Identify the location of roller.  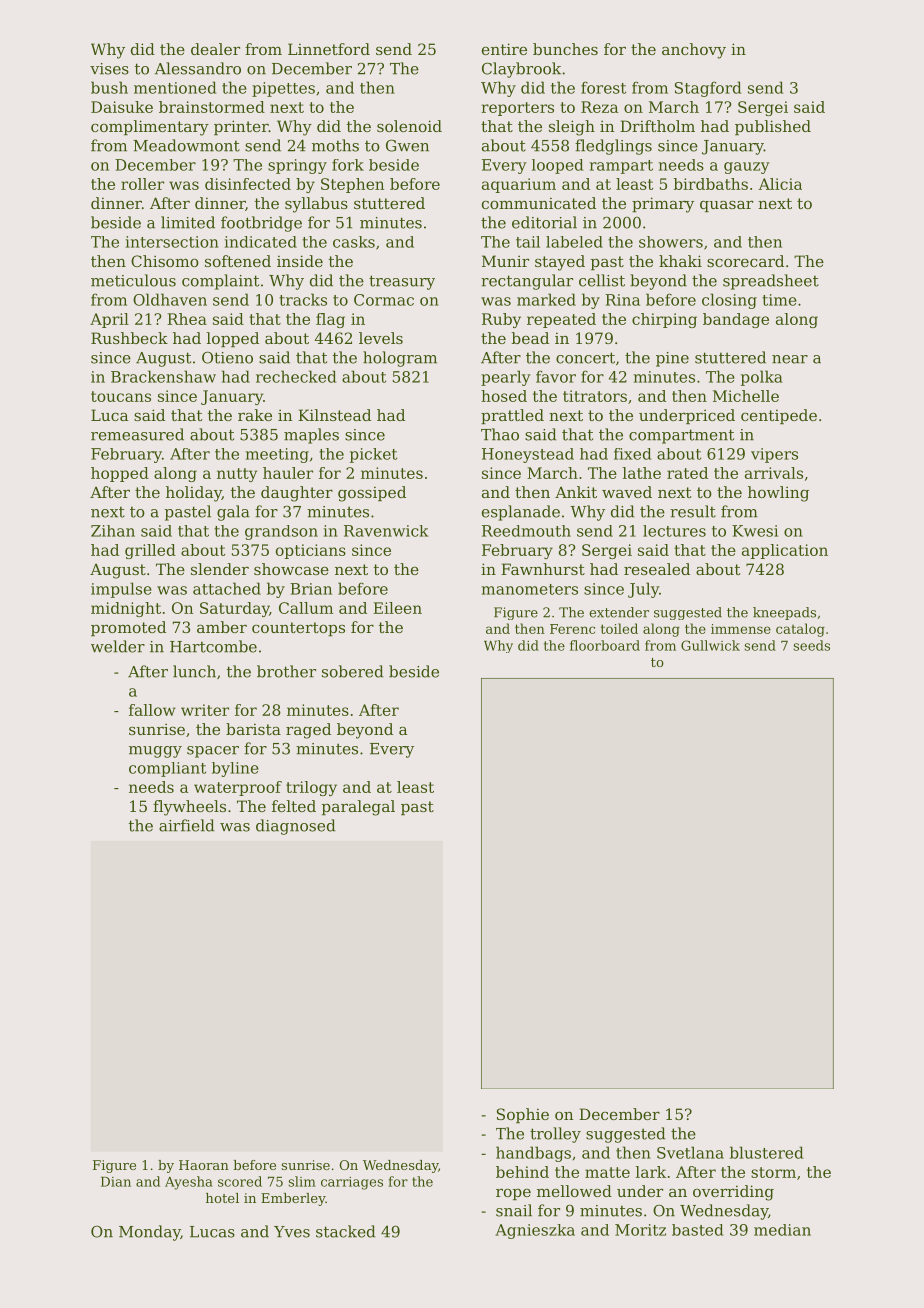
(142, 184).
